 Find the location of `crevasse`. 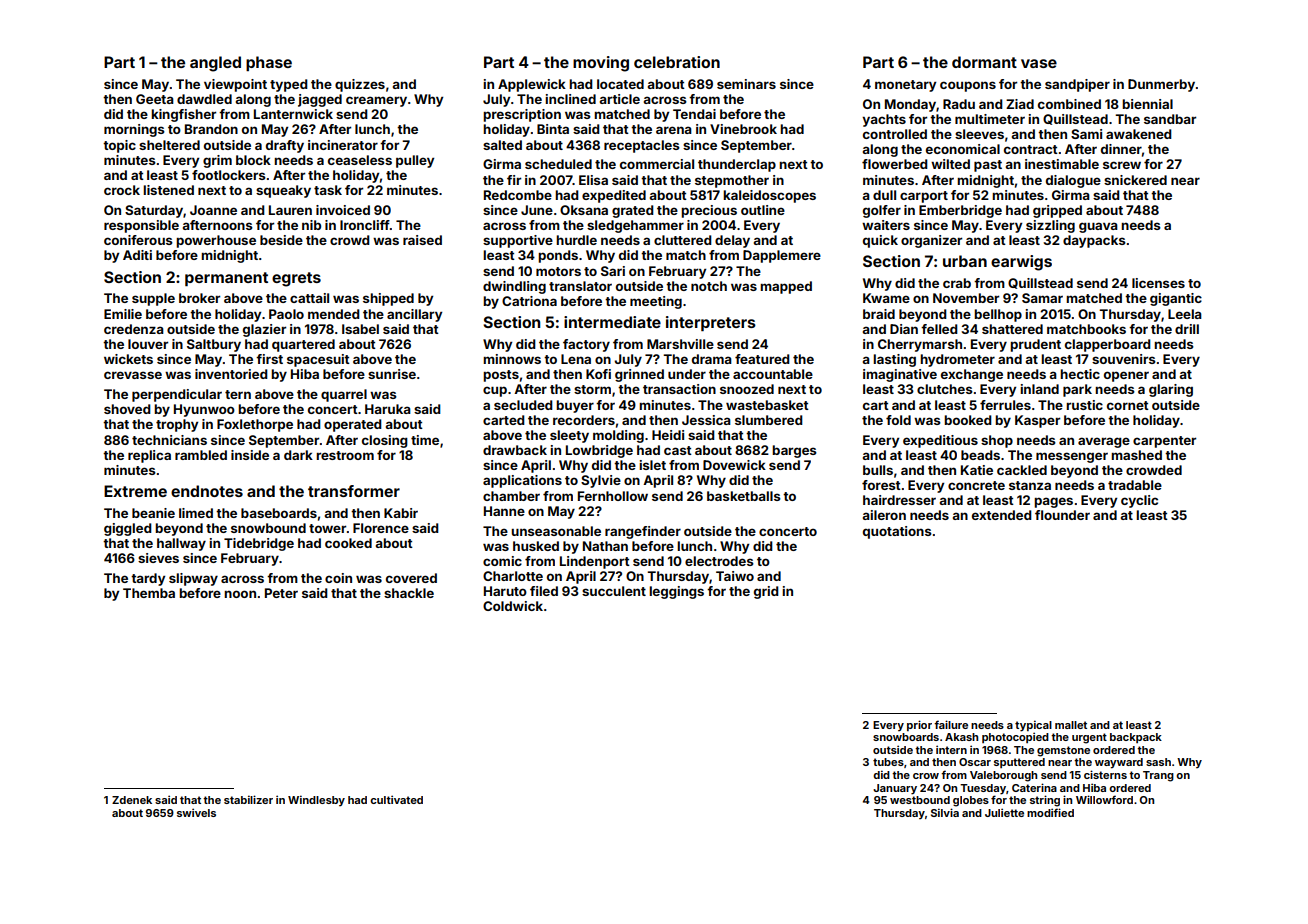

crevasse is located at coordinates (133, 375).
